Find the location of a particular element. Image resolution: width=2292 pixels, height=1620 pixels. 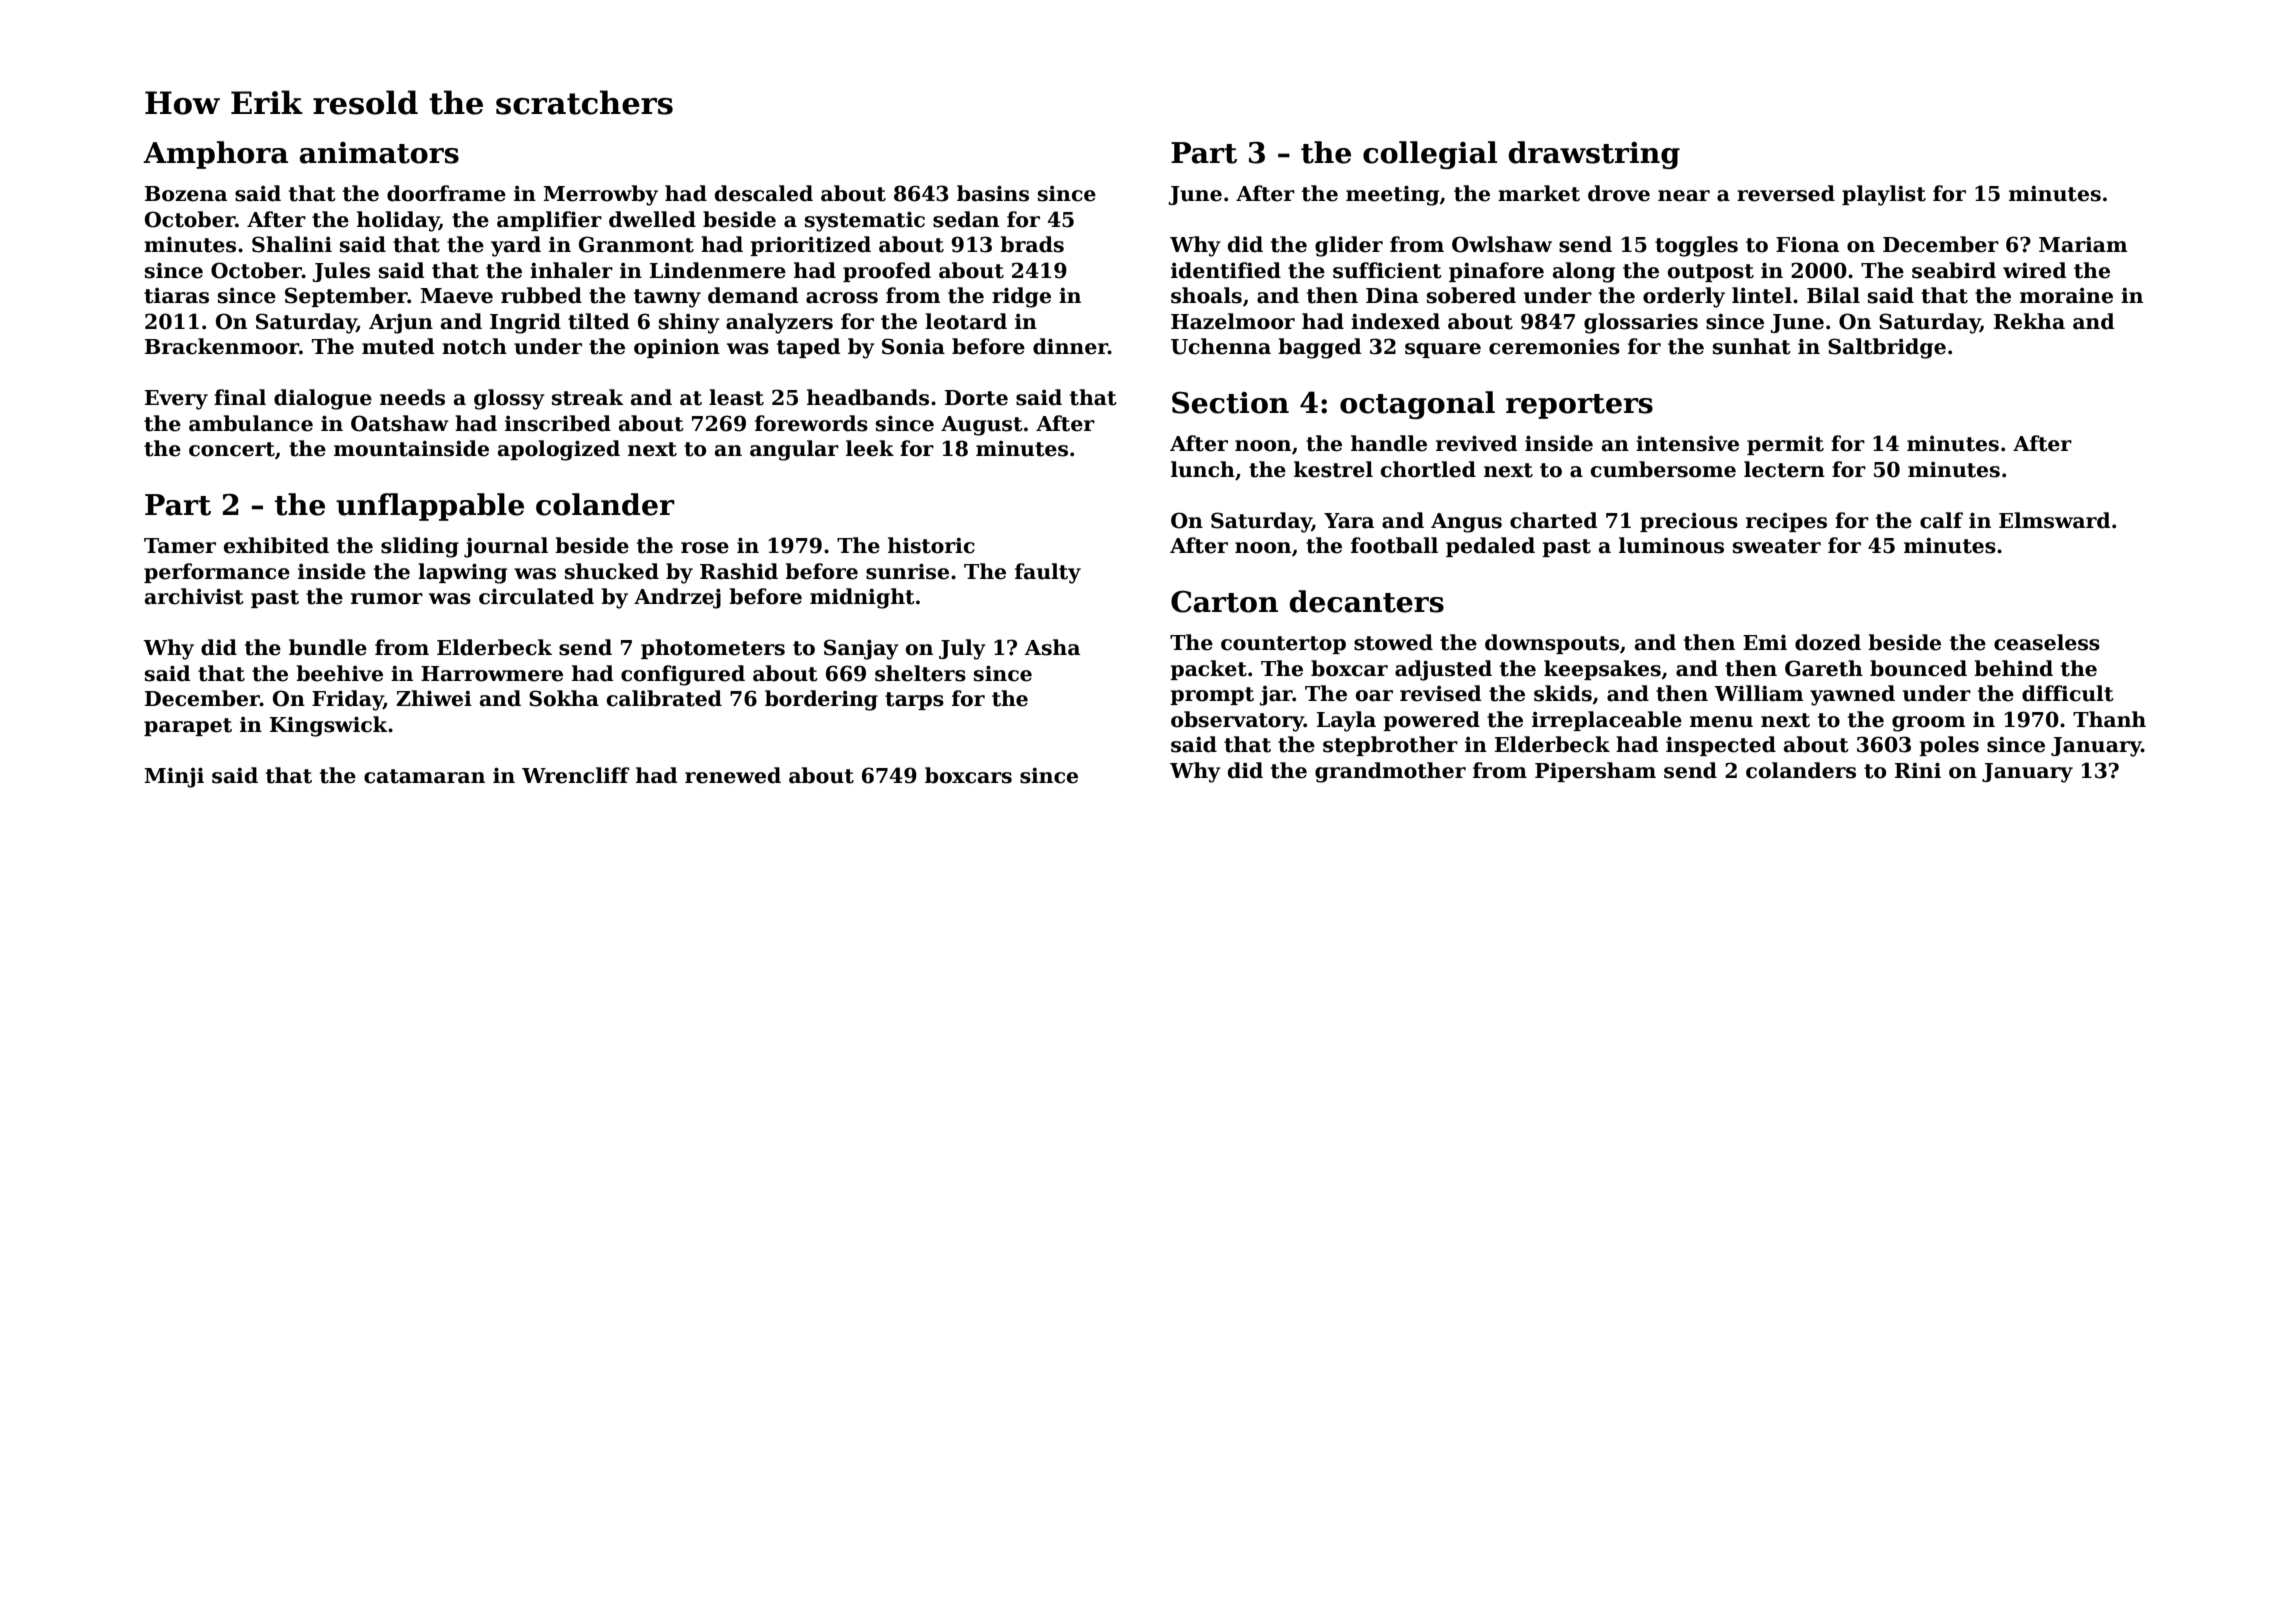

Tamer is located at coordinates (180, 546).
